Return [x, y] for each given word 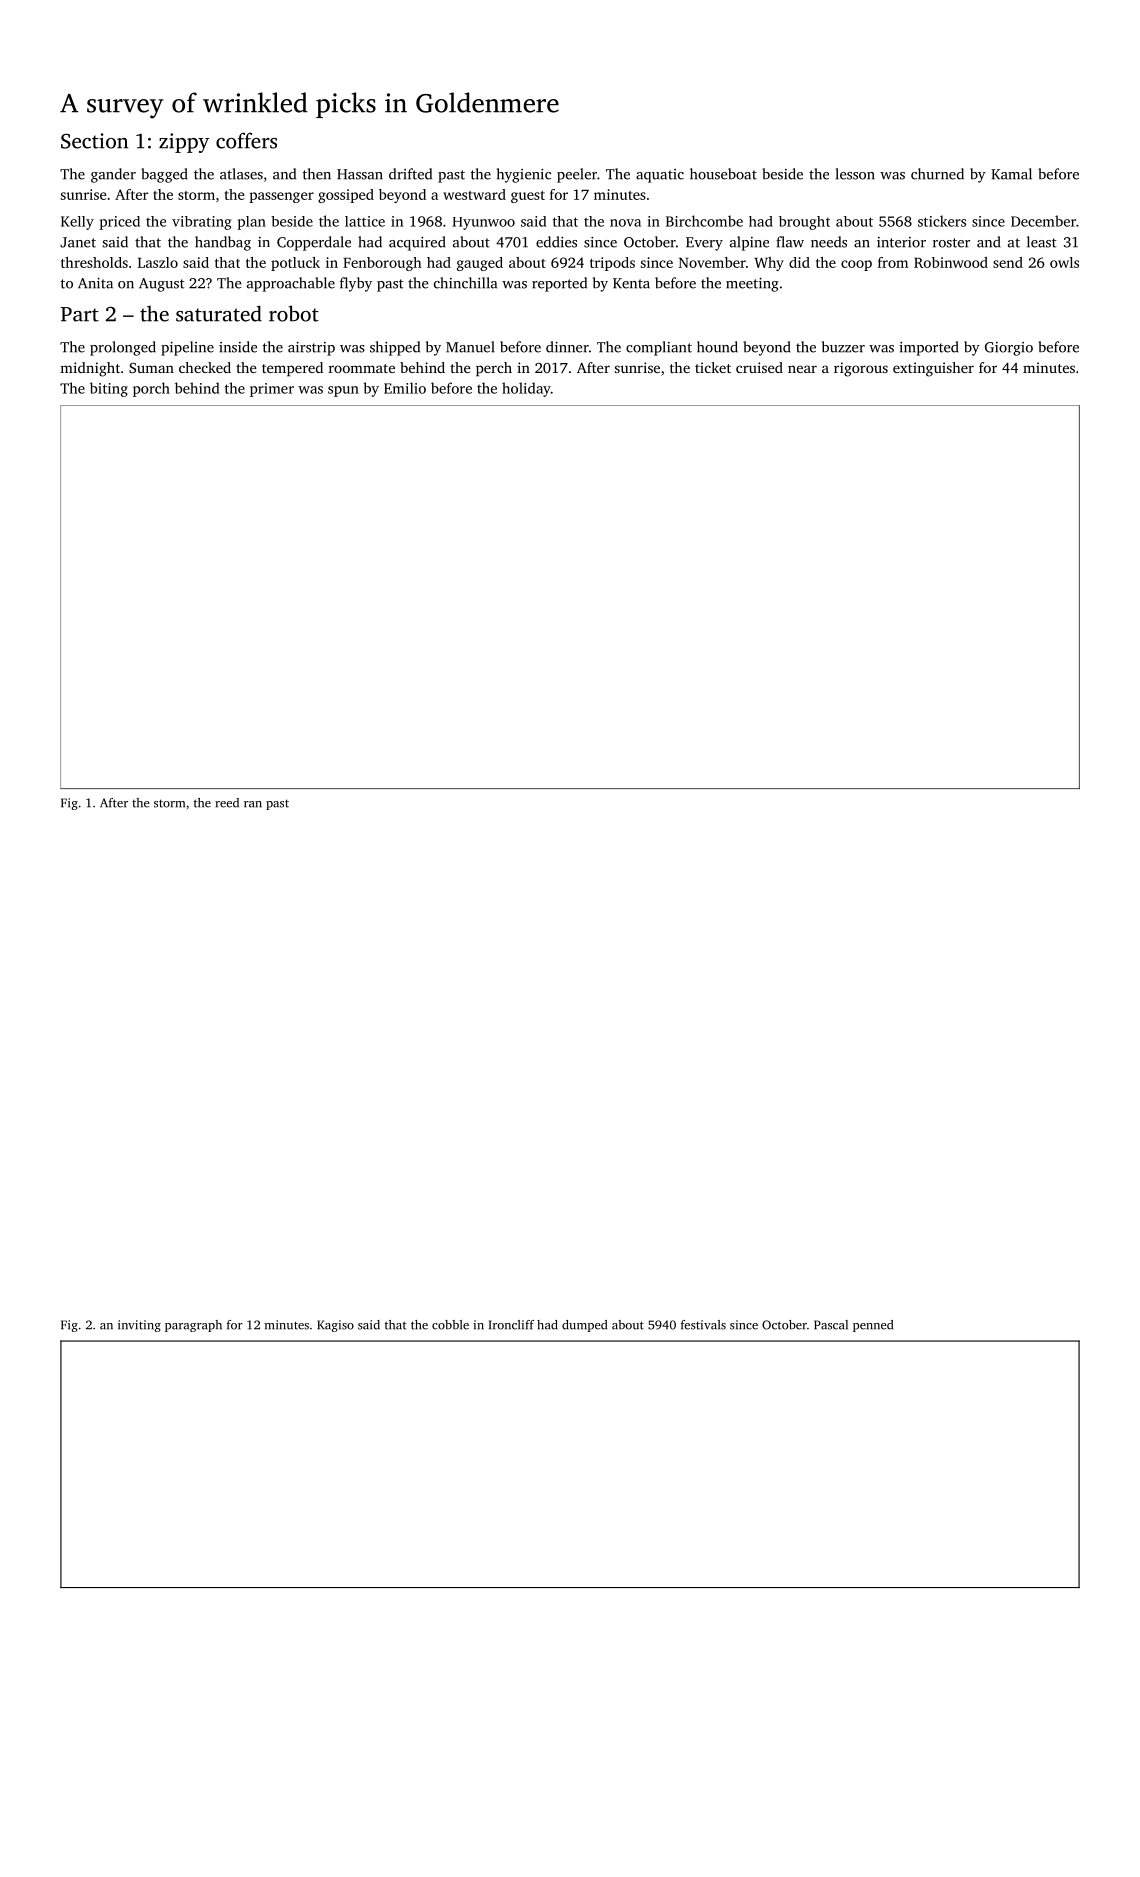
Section [94, 141]
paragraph [193, 1326]
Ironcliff [511, 1325]
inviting [139, 1326]
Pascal [831, 1325]
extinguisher [933, 369]
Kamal [1011, 174]
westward [474, 194]
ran [253, 804]
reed [227, 803]
